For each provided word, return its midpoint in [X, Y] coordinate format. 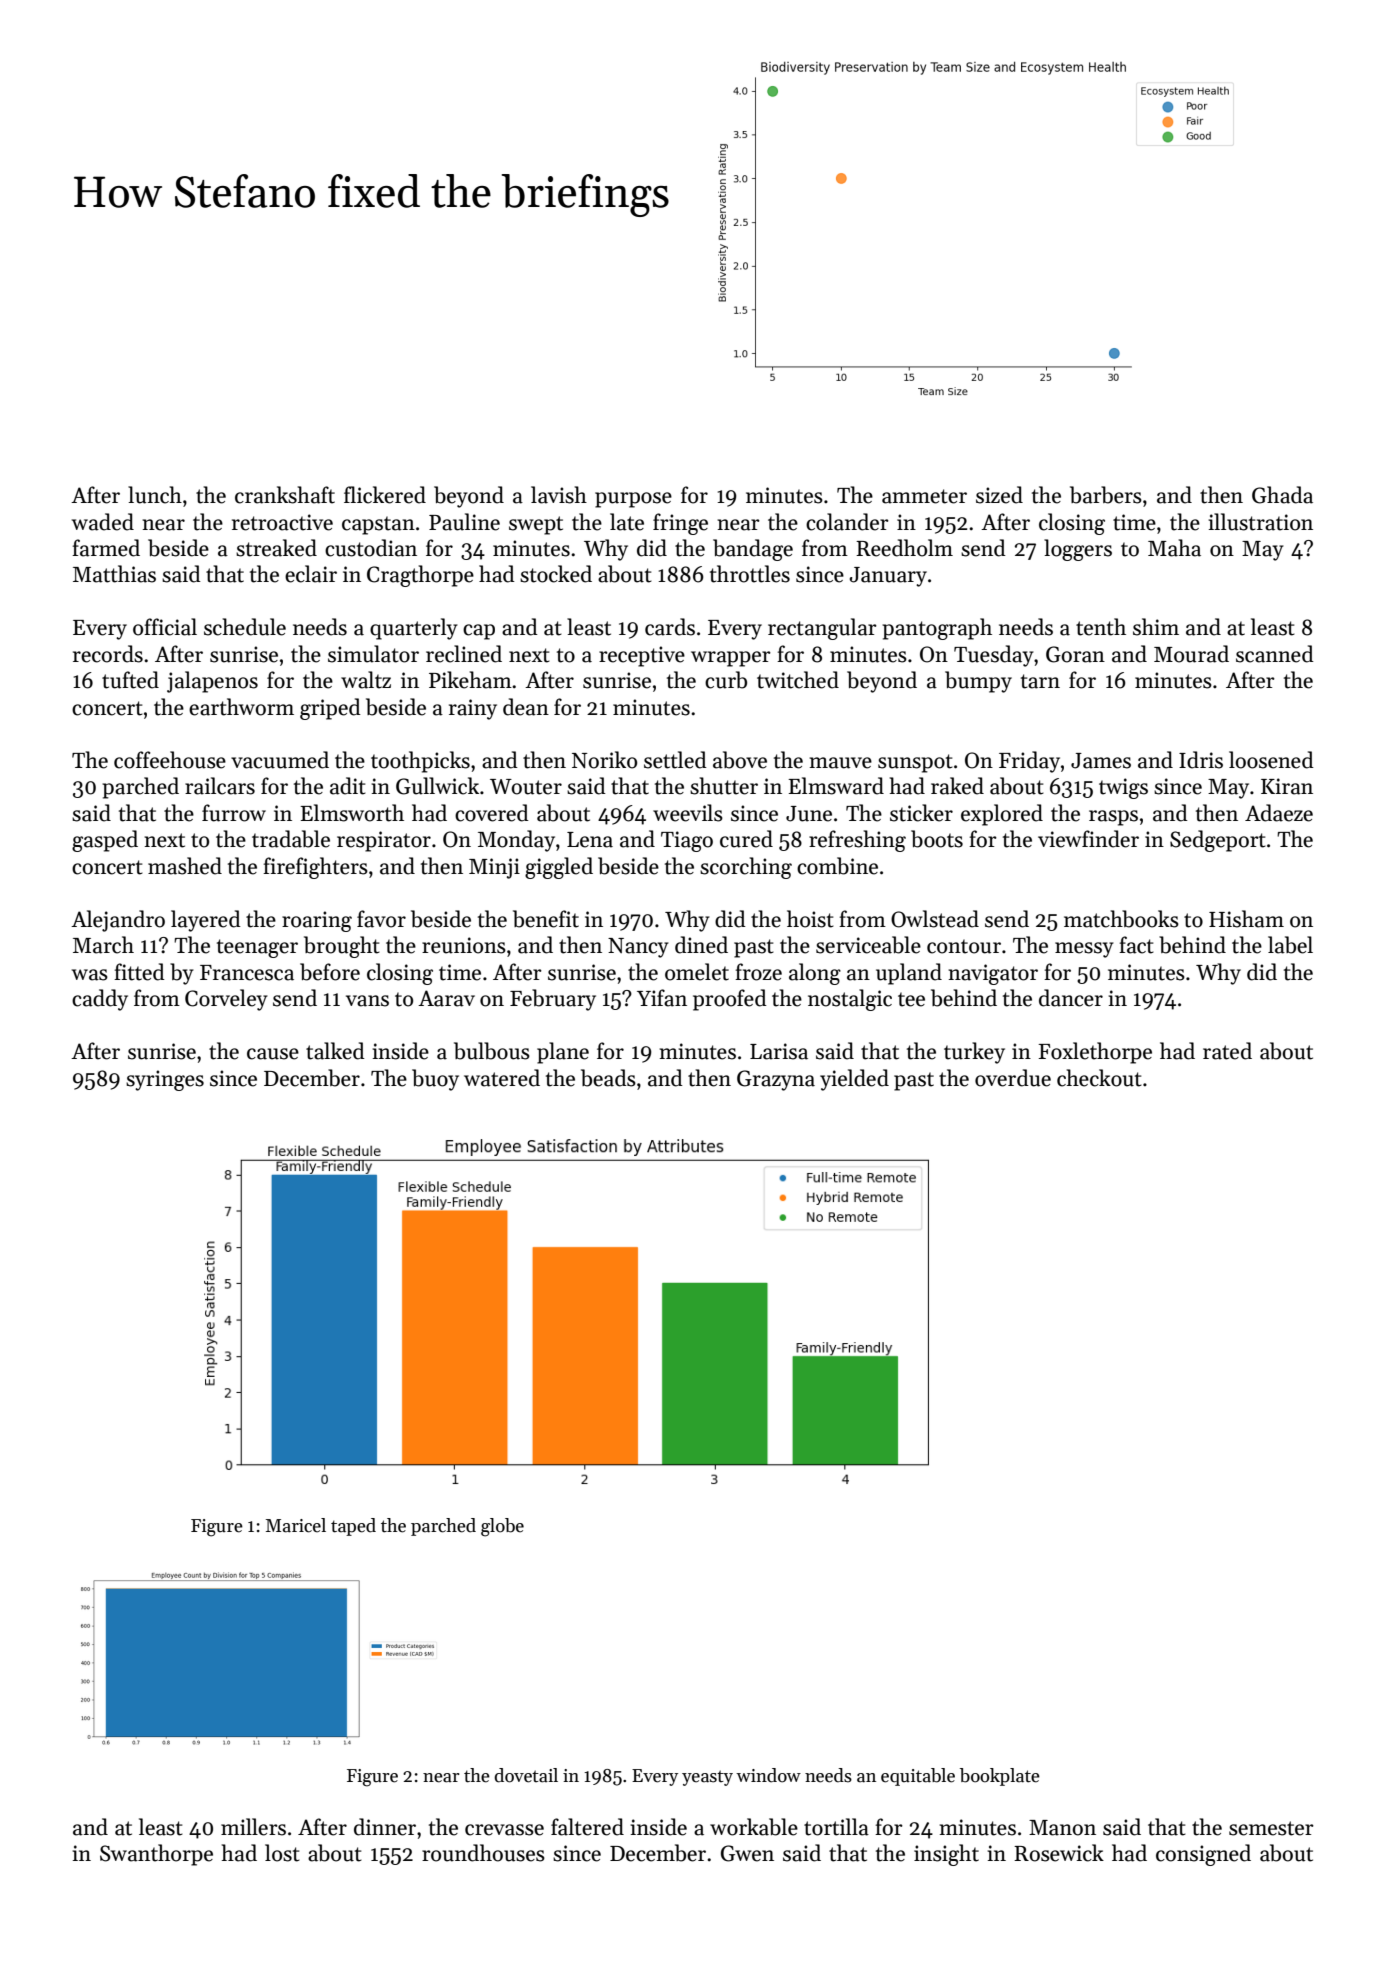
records [108, 654]
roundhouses [483, 1853]
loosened [1271, 760]
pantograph [937, 629]
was [90, 975]
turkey [974, 1053]
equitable [918, 1777]
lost [282, 1853]
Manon [1062, 1828]
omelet [697, 972]
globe [502, 1527]
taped [353, 1527]
